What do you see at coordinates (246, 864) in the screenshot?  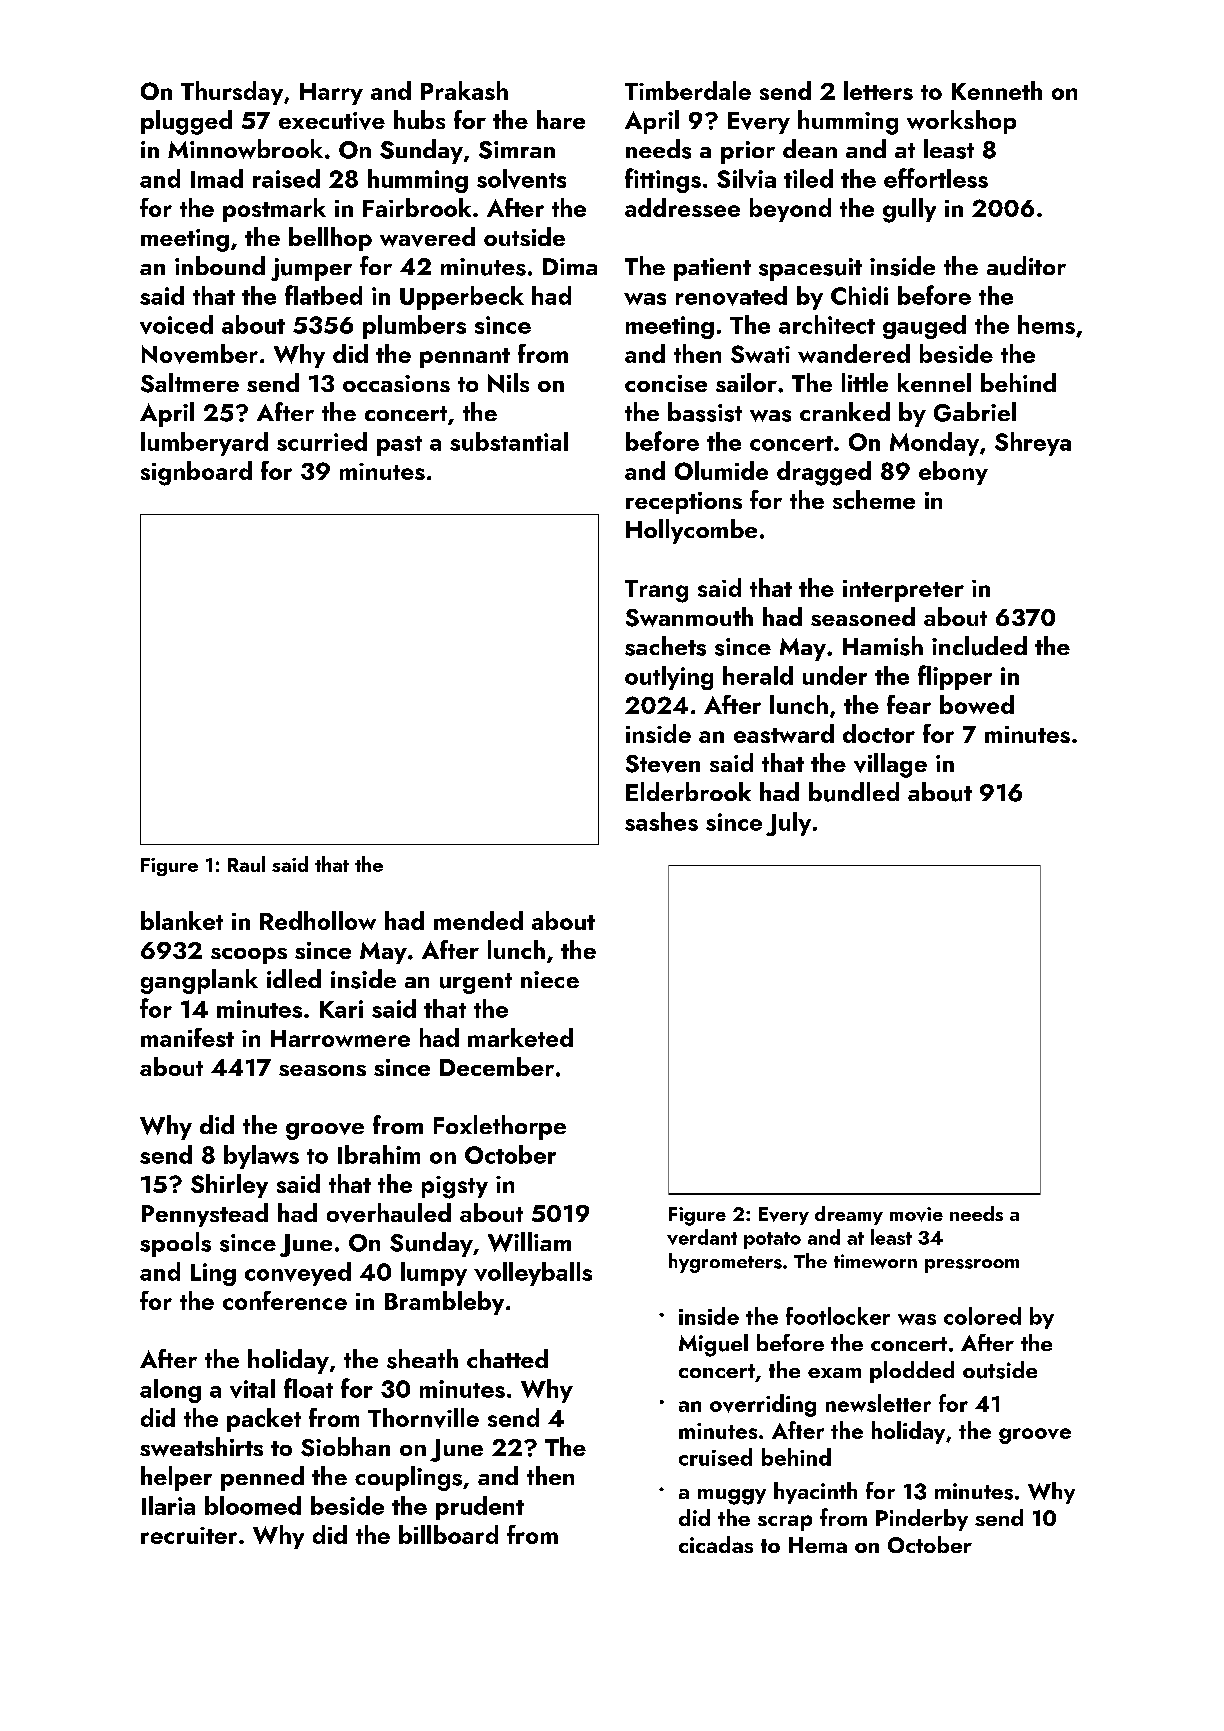 I see `Raul` at bounding box center [246, 864].
